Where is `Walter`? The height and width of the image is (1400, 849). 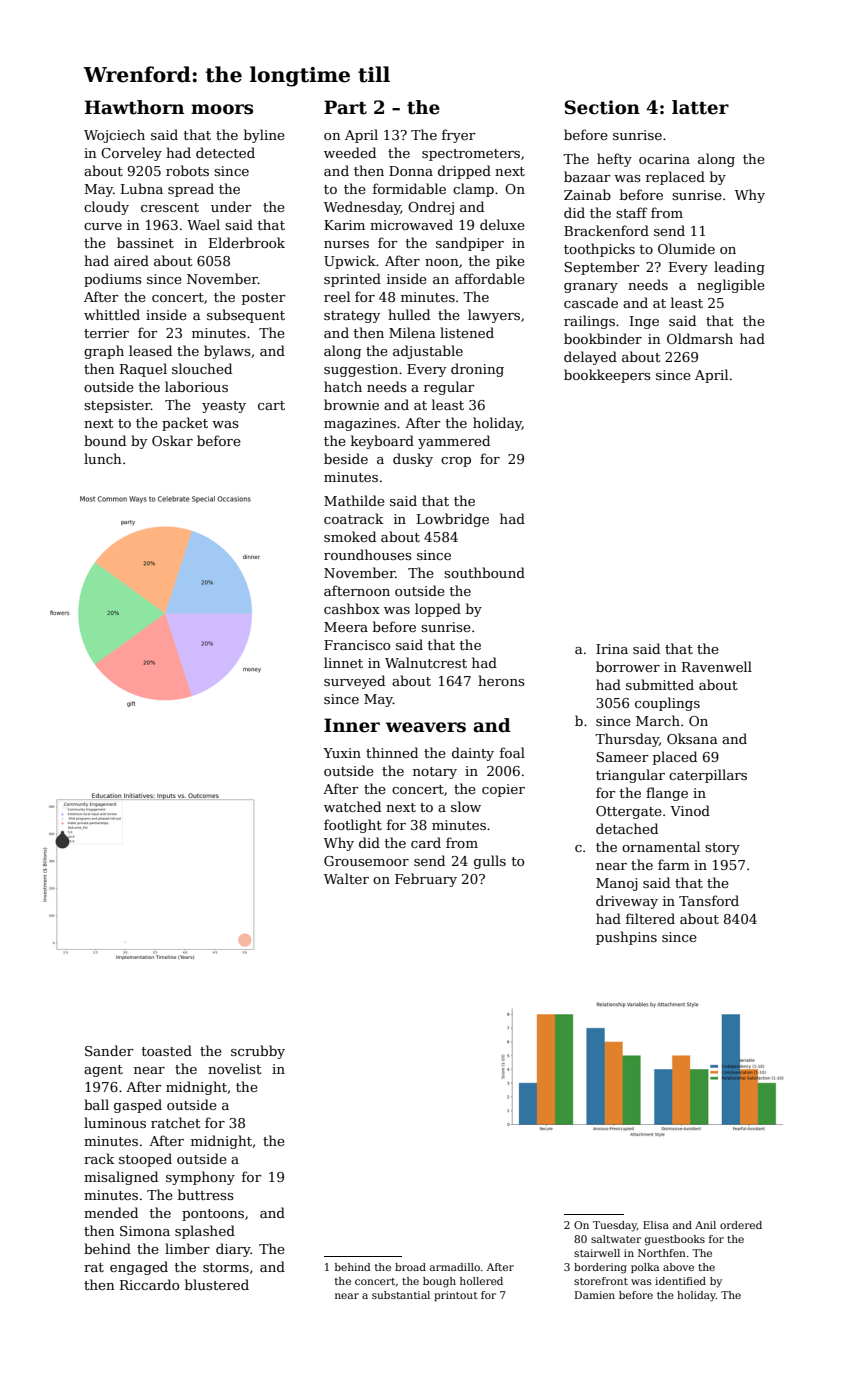 Walter is located at coordinates (346, 878).
